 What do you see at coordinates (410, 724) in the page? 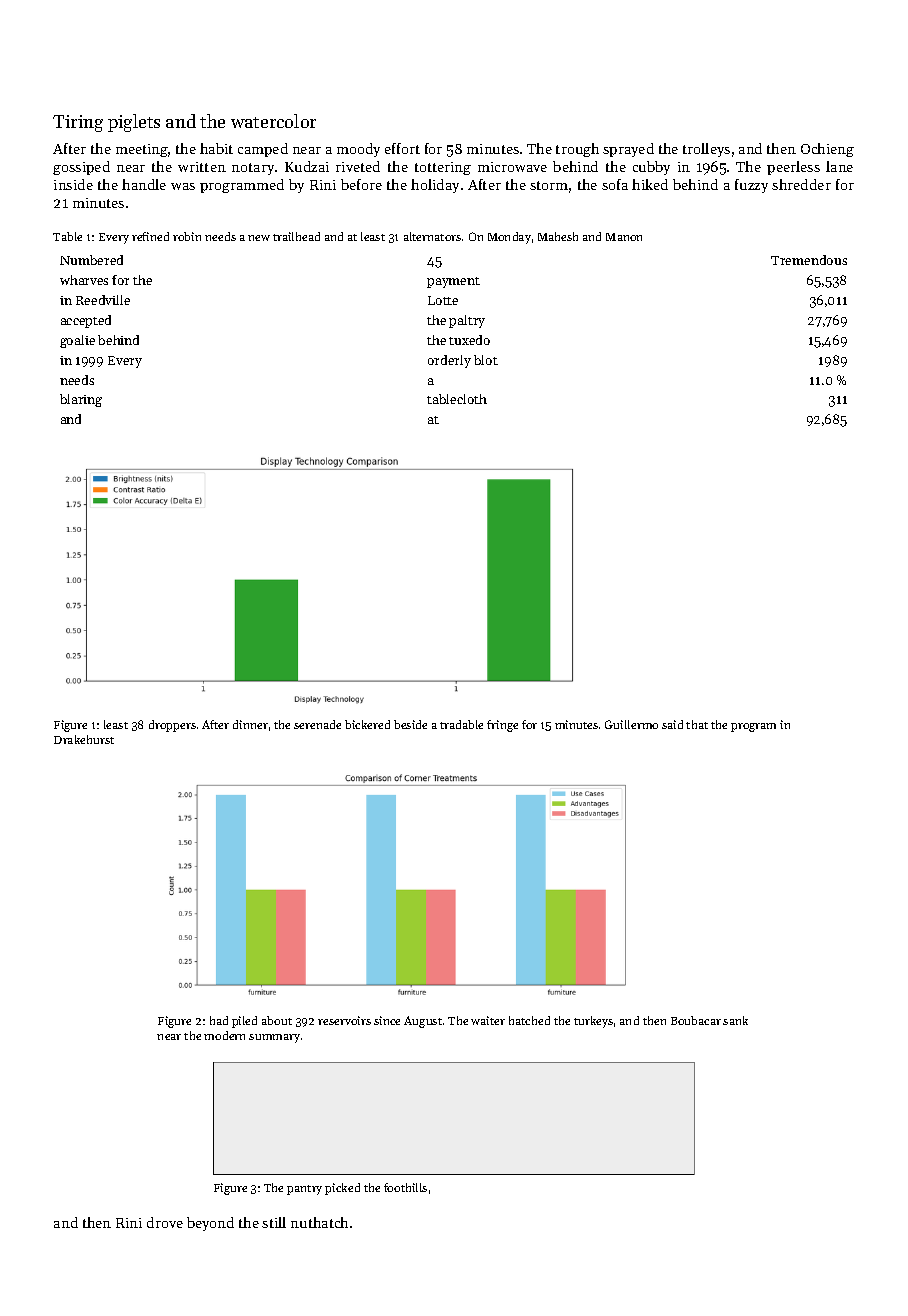
I see `beside` at bounding box center [410, 724].
